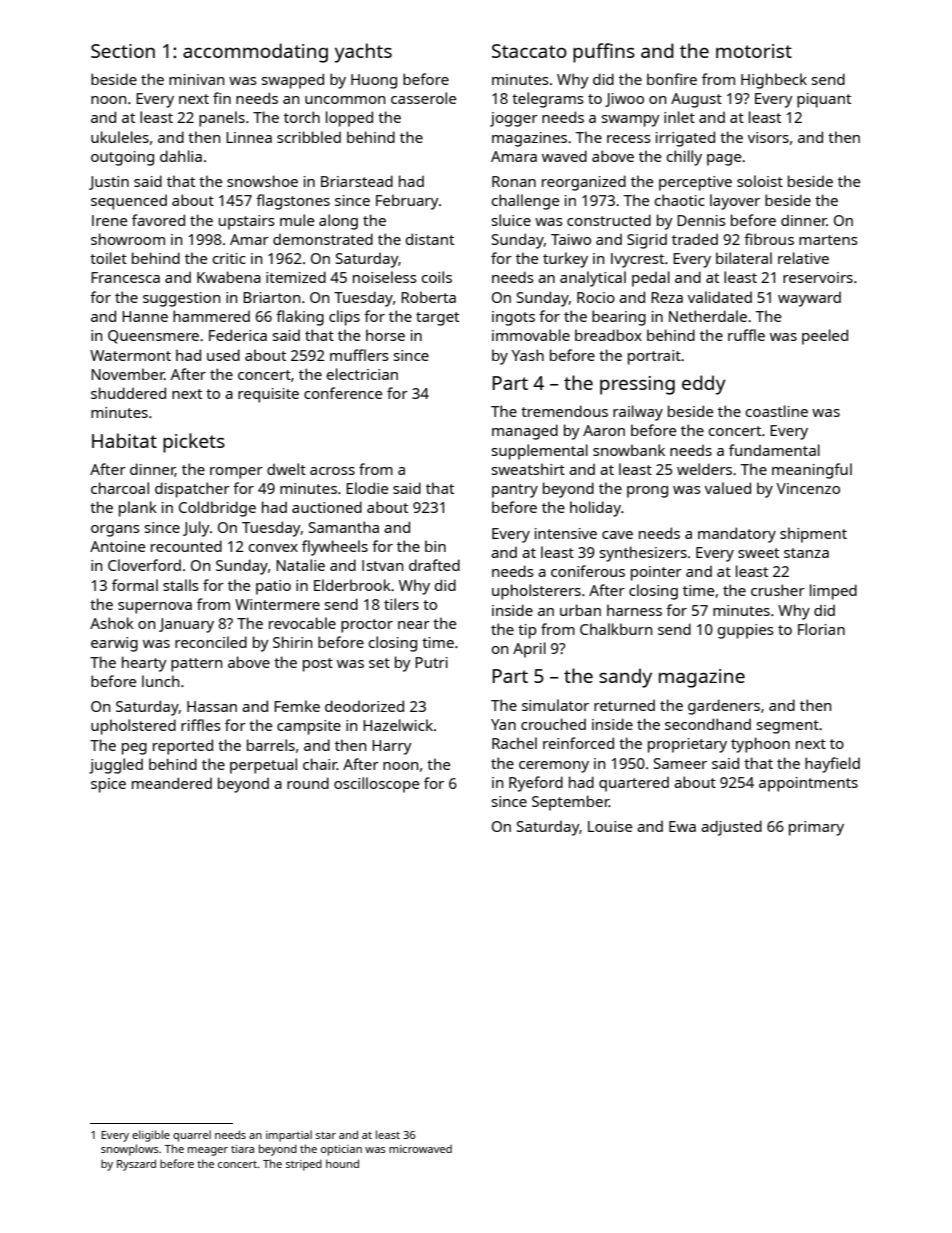 The width and height of the screenshot is (952, 1233). What do you see at coordinates (634, 610) in the screenshot?
I see `harness` at bounding box center [634, 610].
